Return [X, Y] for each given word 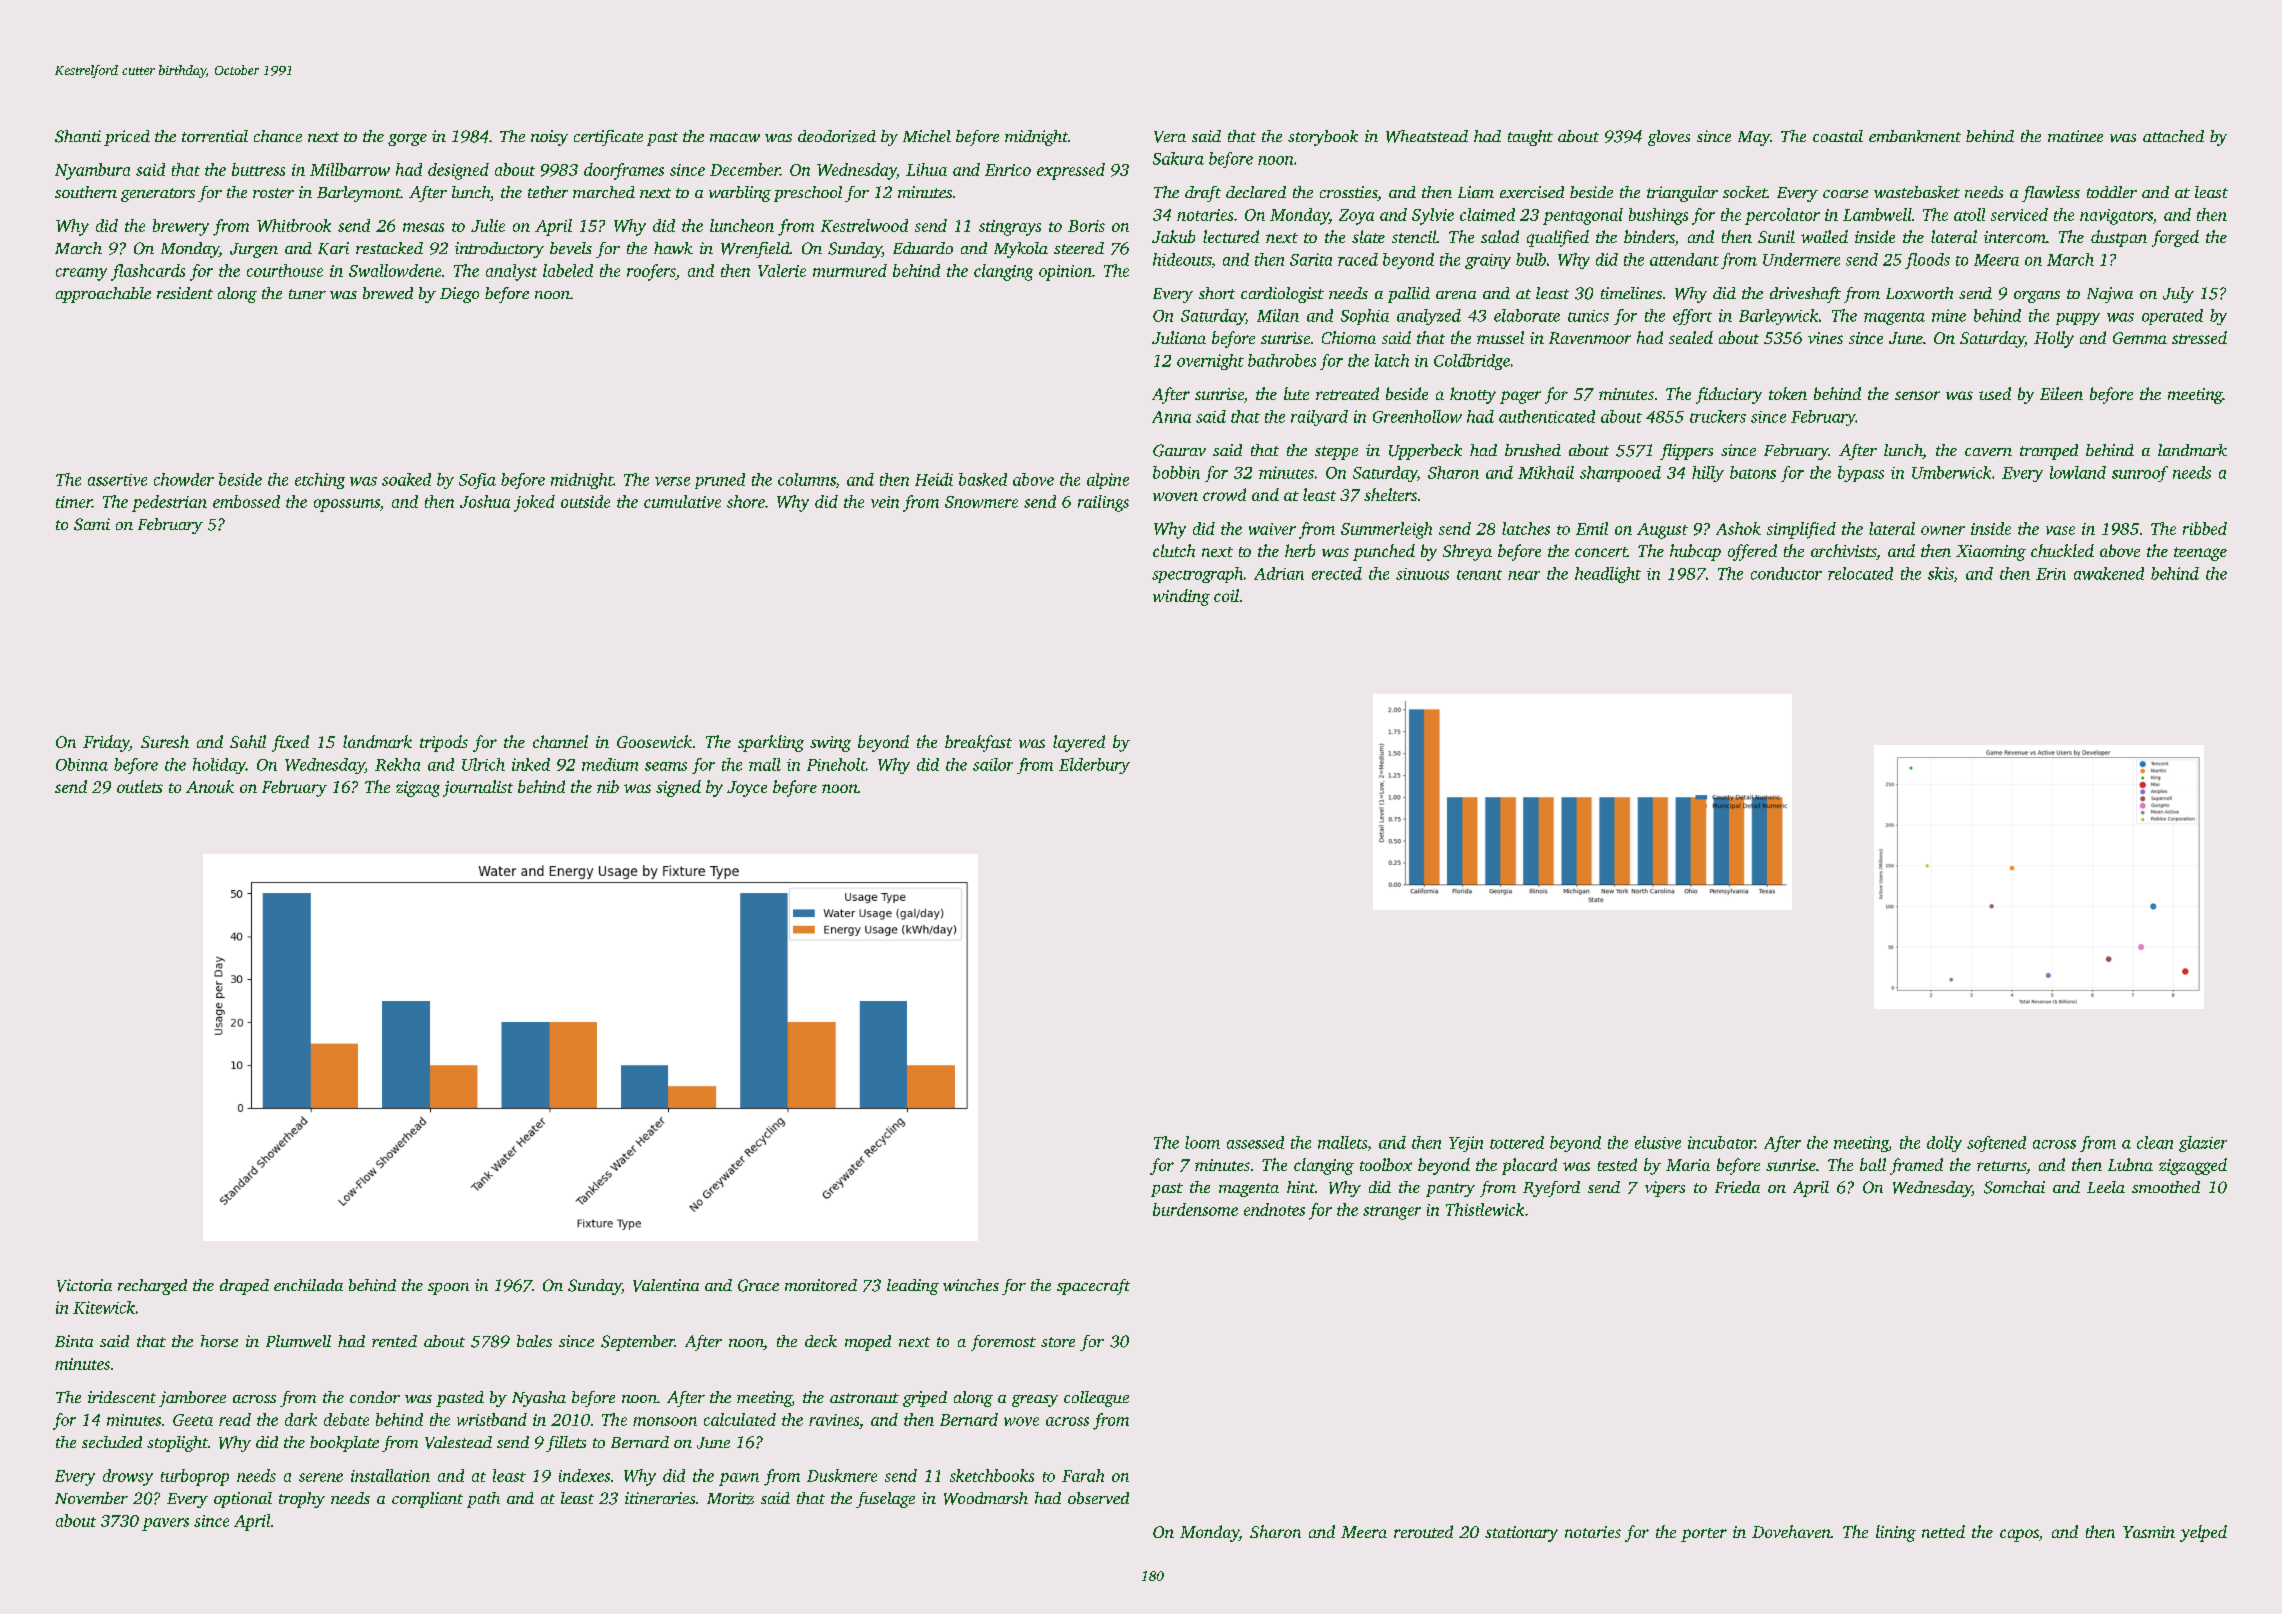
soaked [406, 479]
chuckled [2062, 550]
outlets [140, 786]
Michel [927, 136]
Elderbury [1094, 766]
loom [1202, 1142]
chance [278, 136]
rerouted [1423, 1531]
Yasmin [2149, 1532]
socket [1745, 192]
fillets [566, 1444]
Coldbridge [1472, 362]
